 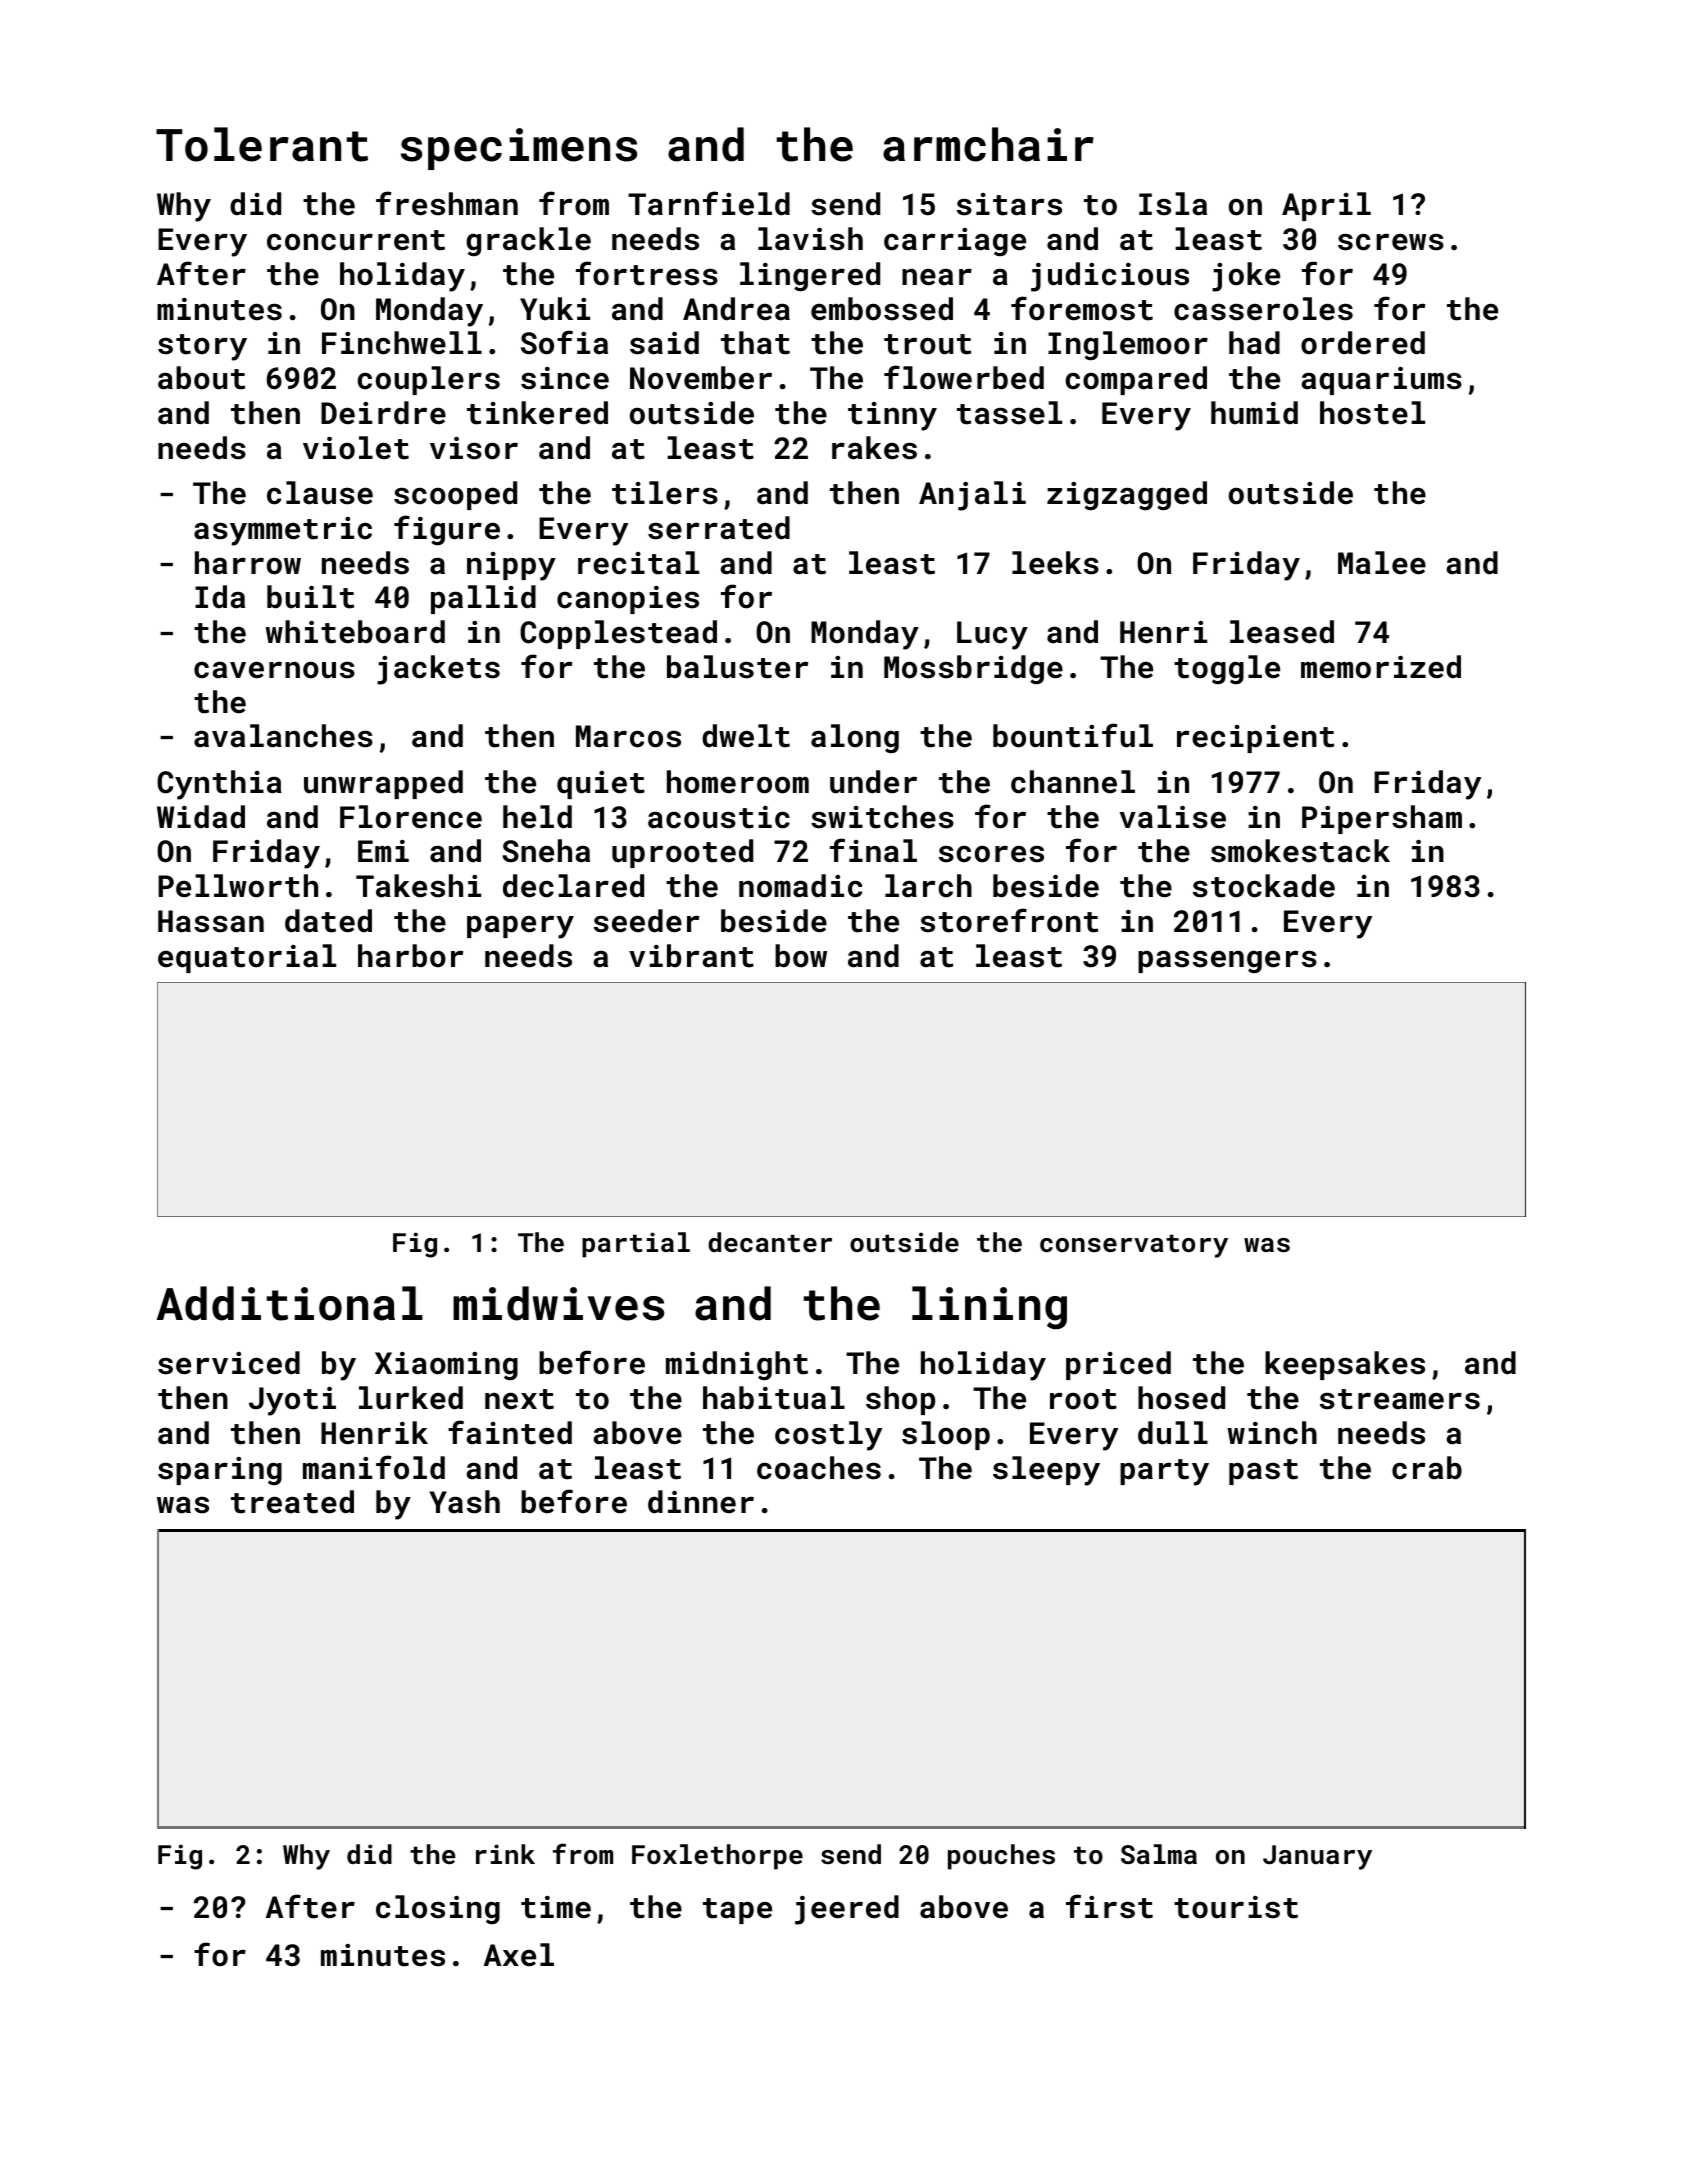 I want to click on avalanches, so click(x=283, y=736).
